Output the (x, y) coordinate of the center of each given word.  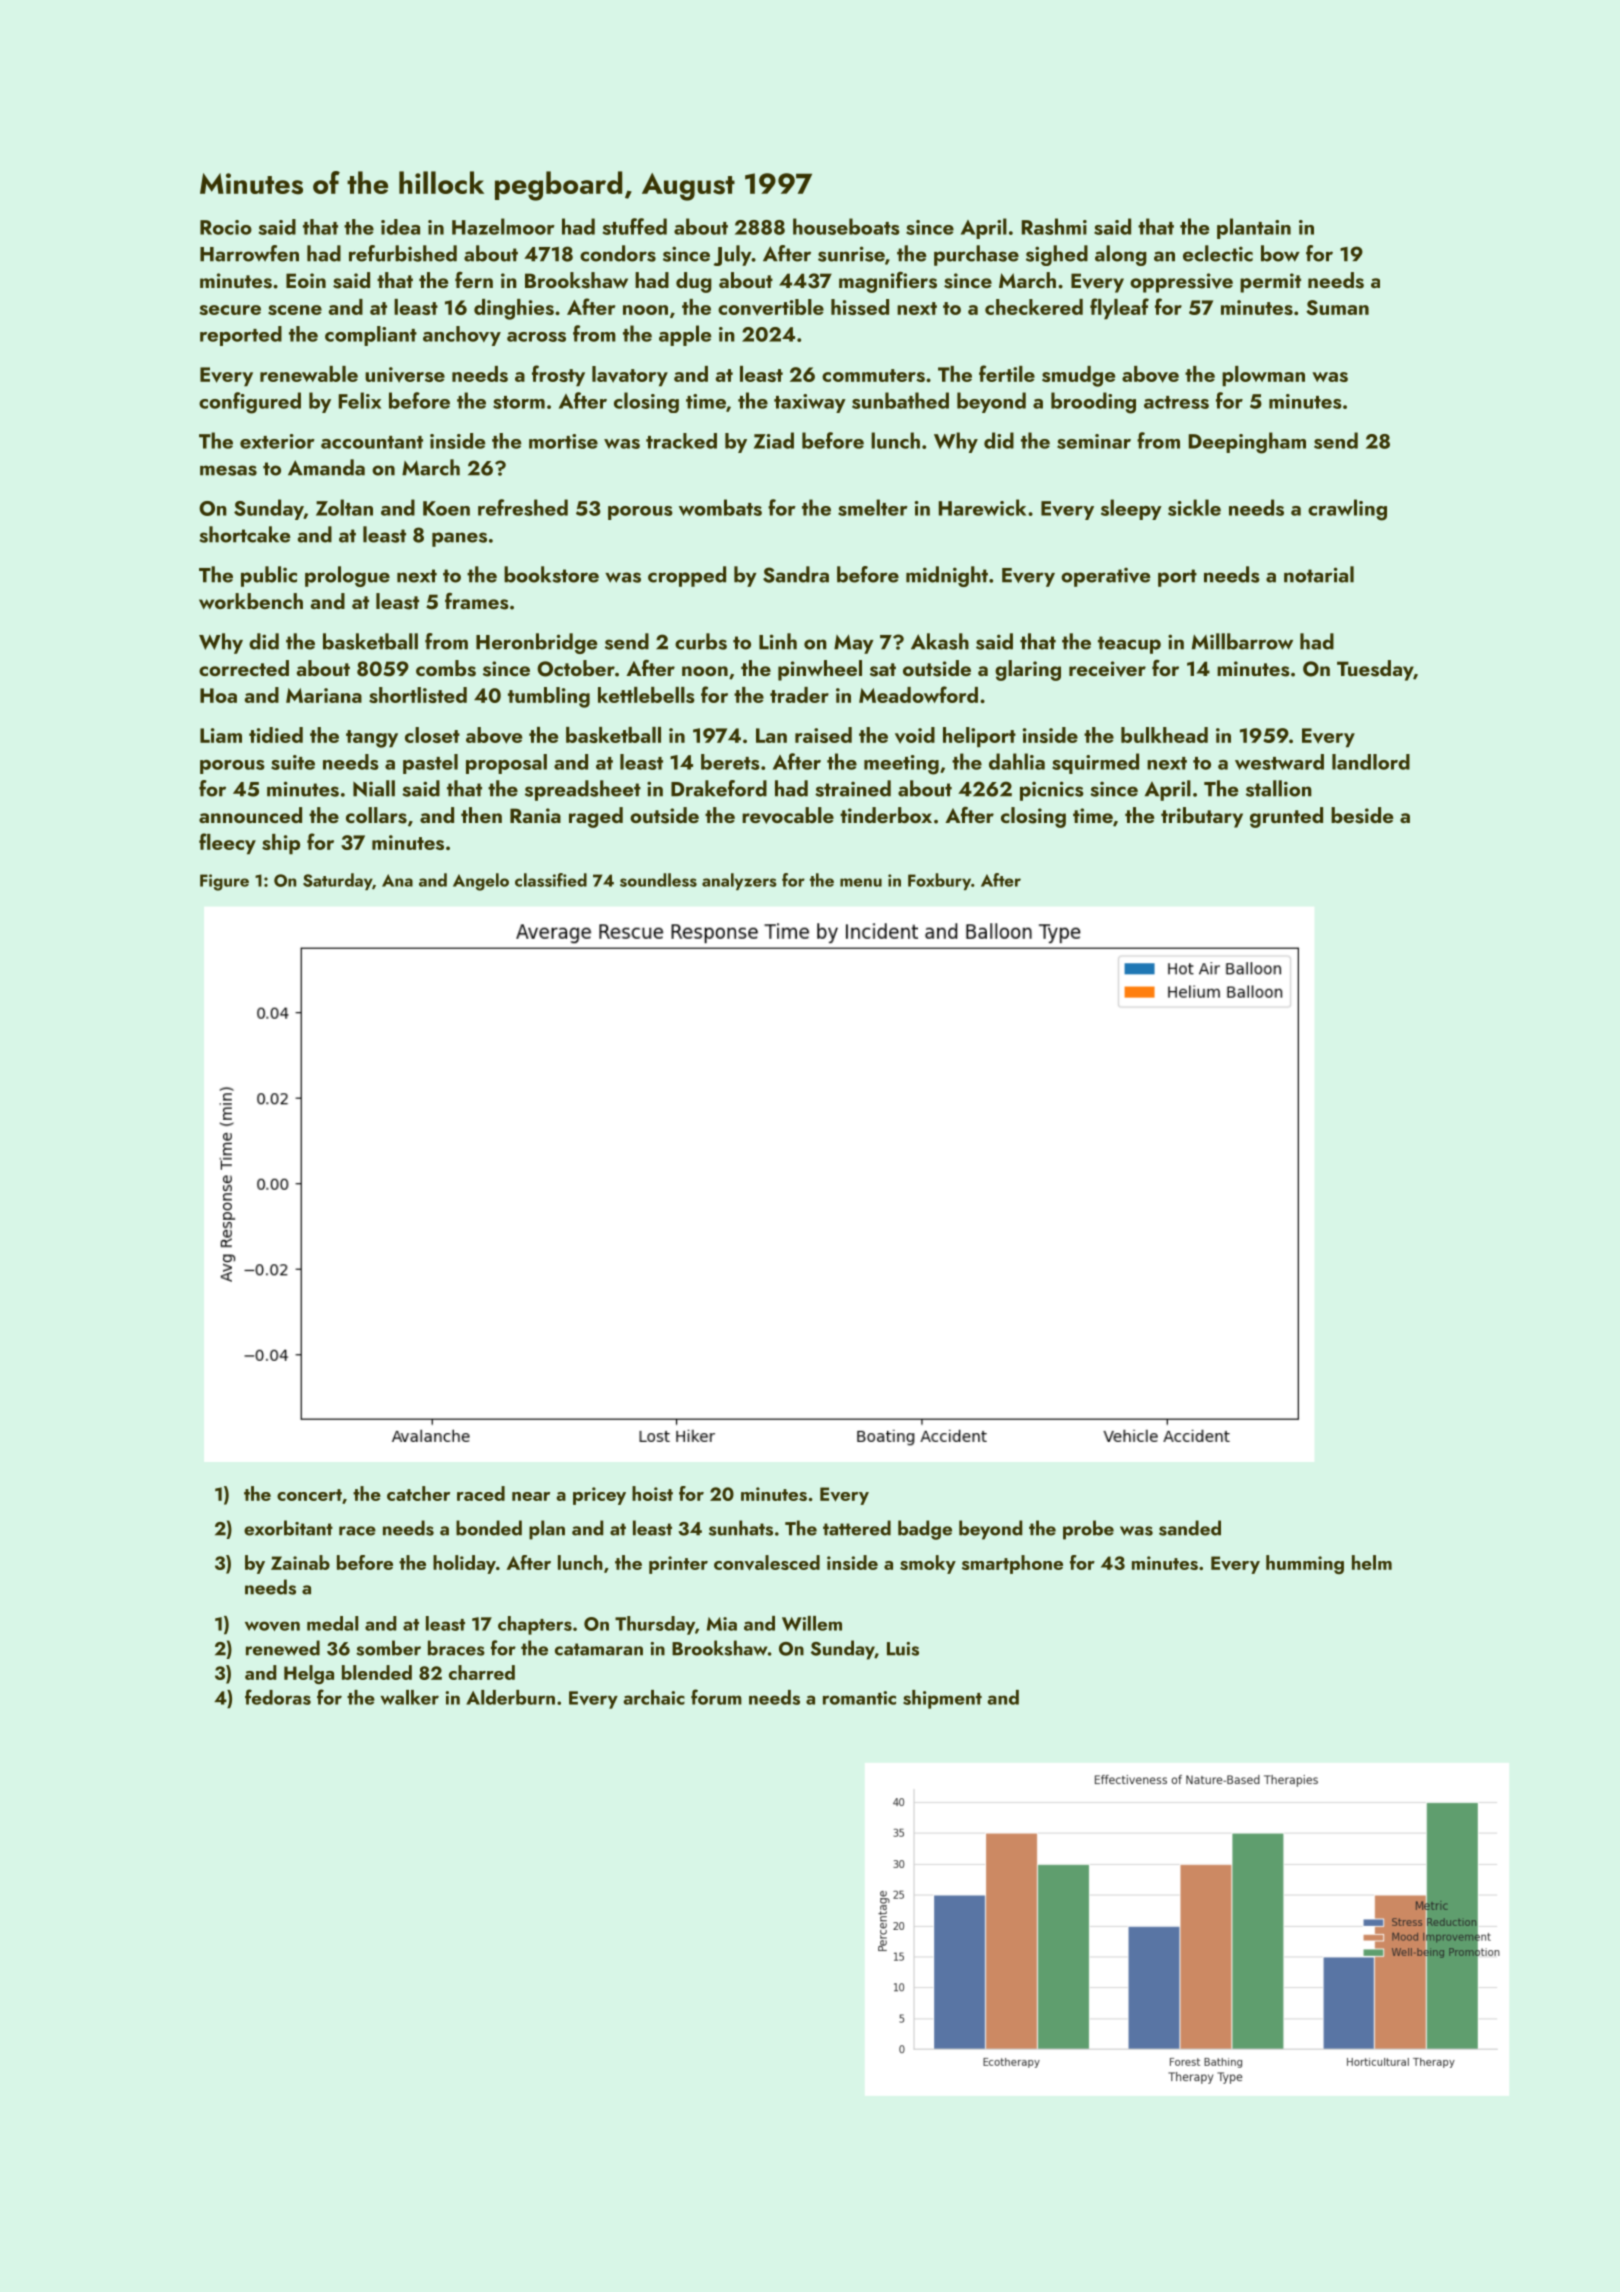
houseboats (846, 226)
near (531, 1496)
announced (250, 815)
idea (400, 227)
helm (1372, 1562)
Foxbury (939, 881)
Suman (1337, 307)
